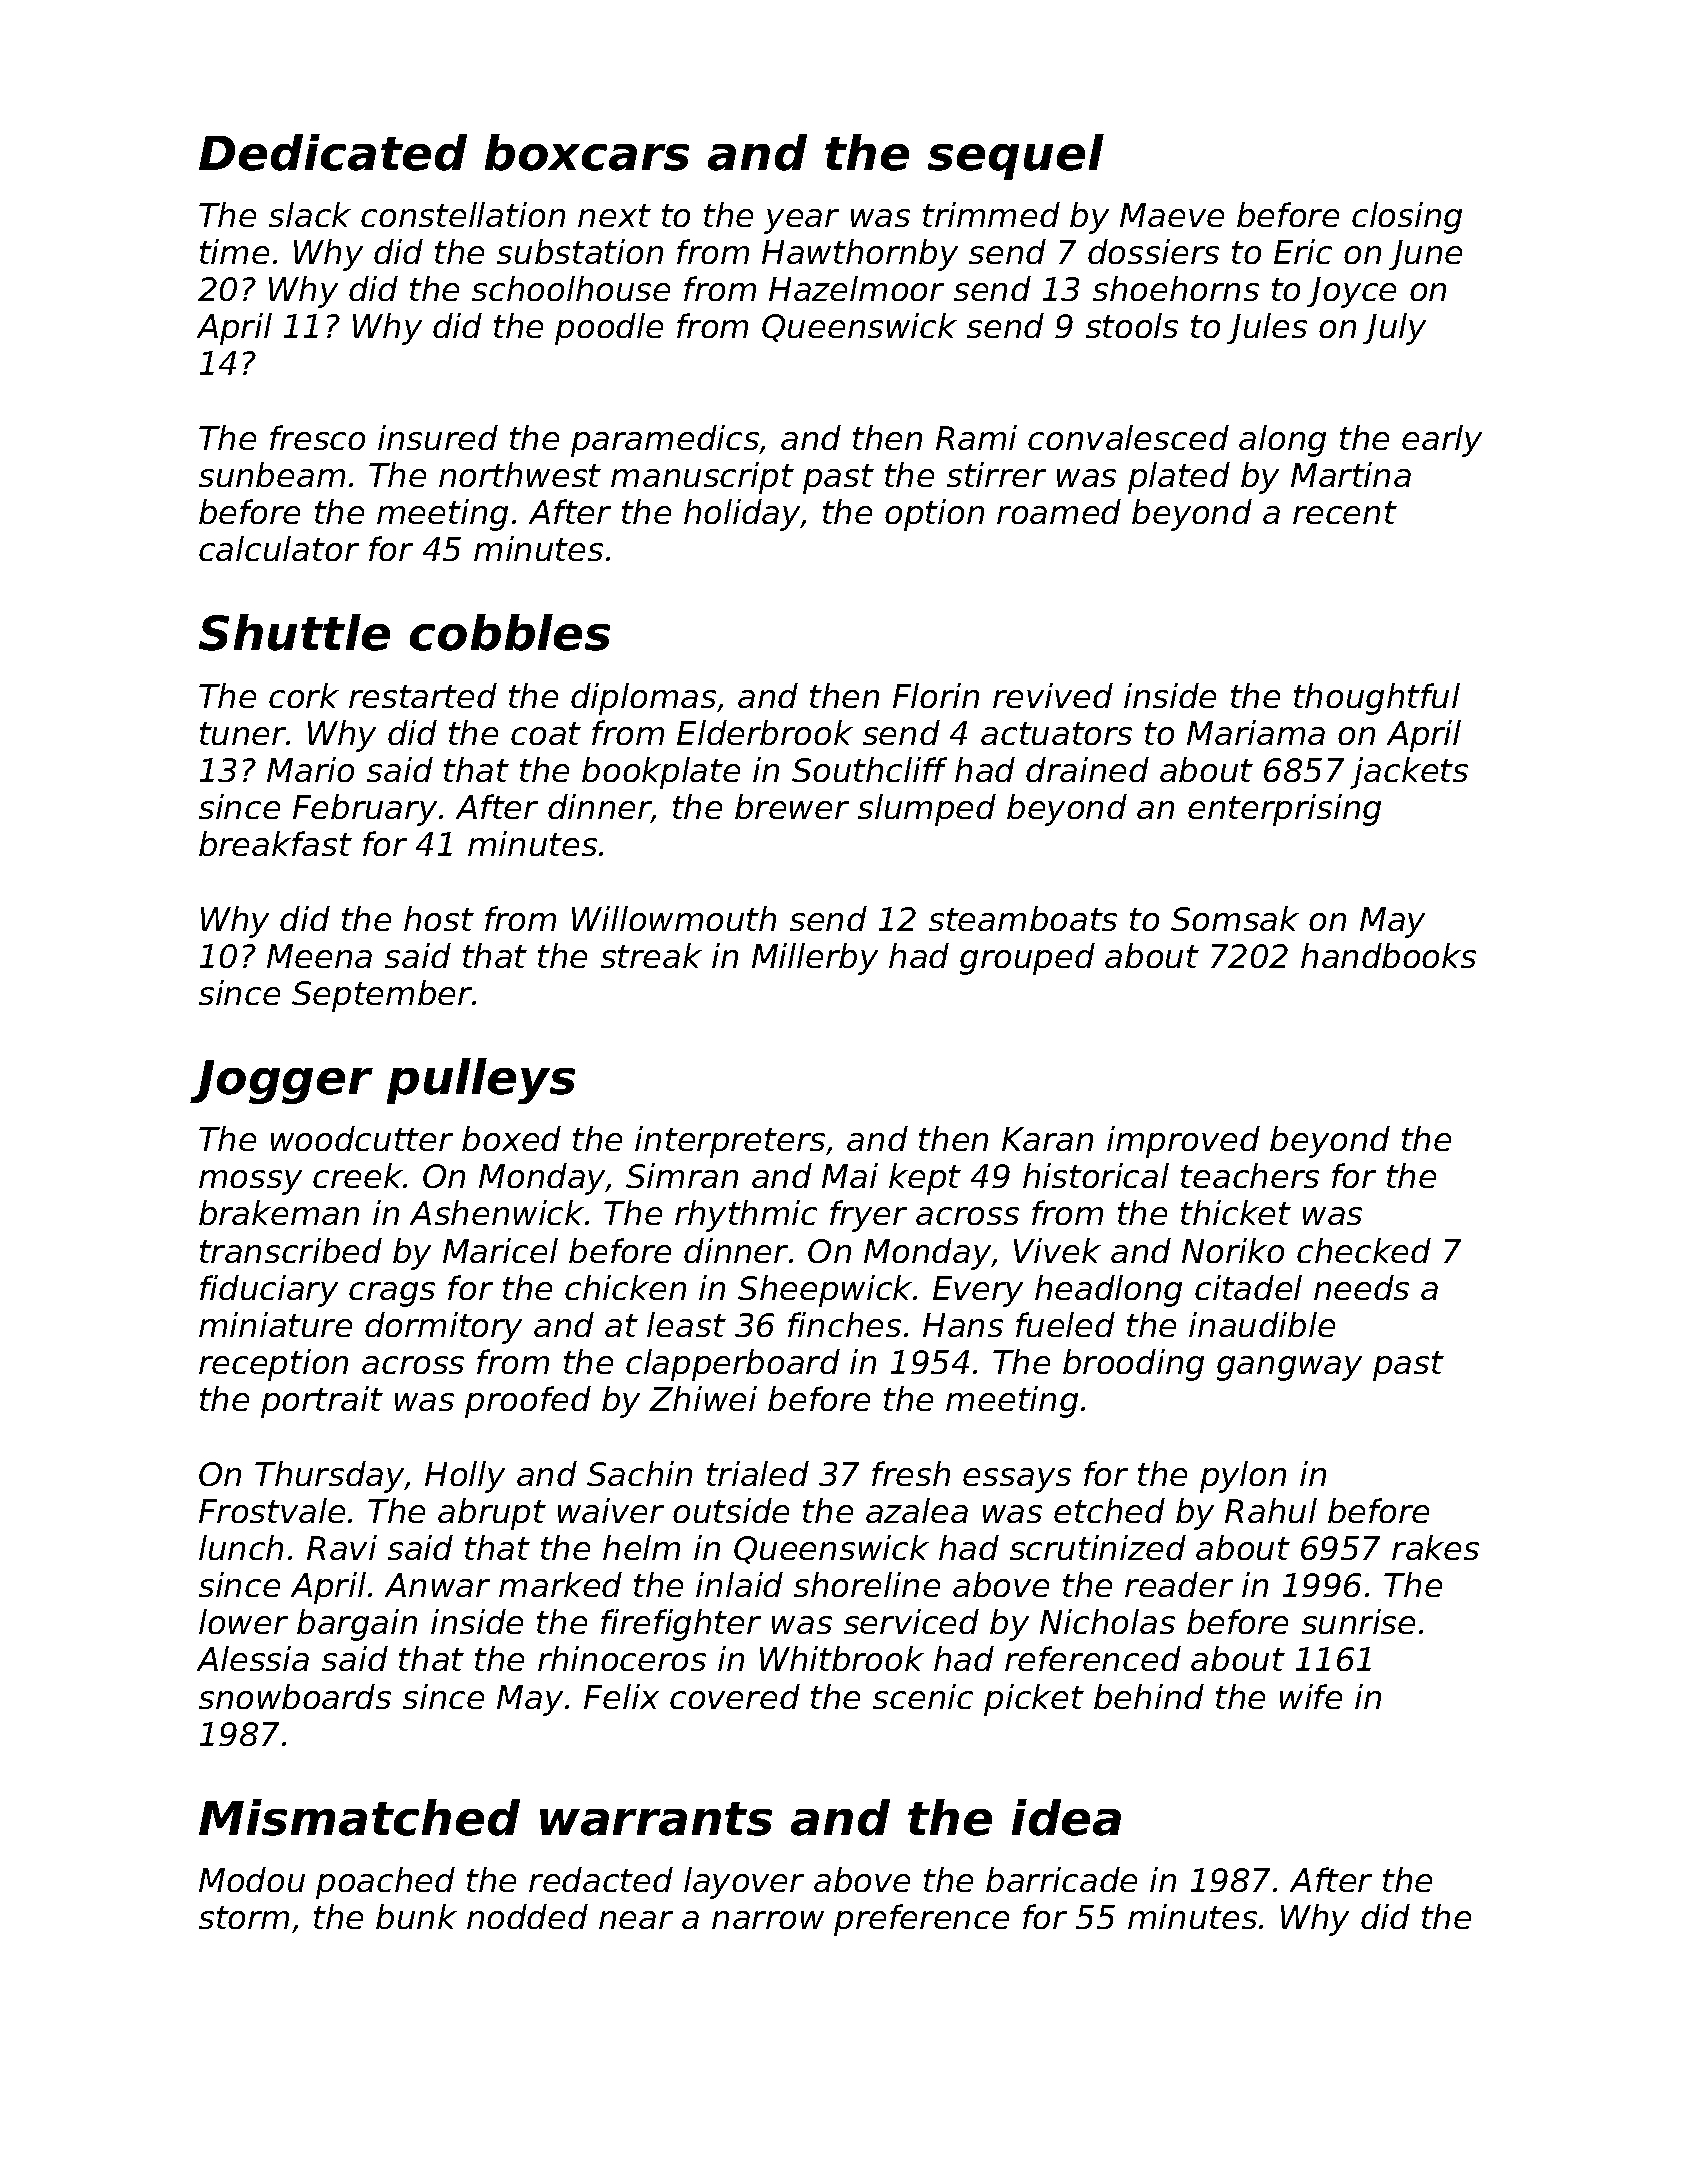 The image size is (1683, 2178). I want to click on Dedicated, so click(333, 152).
